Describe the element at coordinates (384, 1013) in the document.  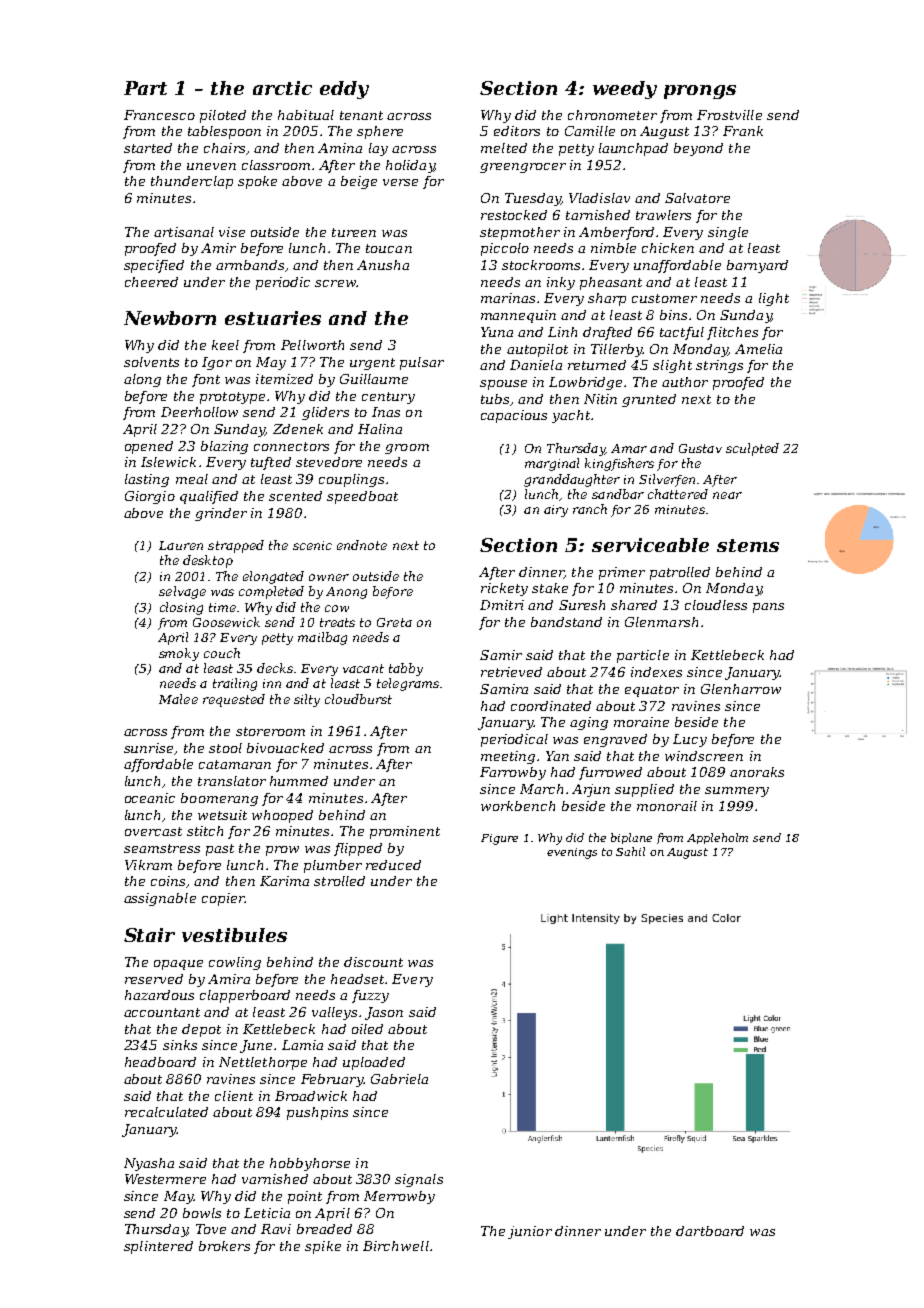
I see `Jason` at that location.
